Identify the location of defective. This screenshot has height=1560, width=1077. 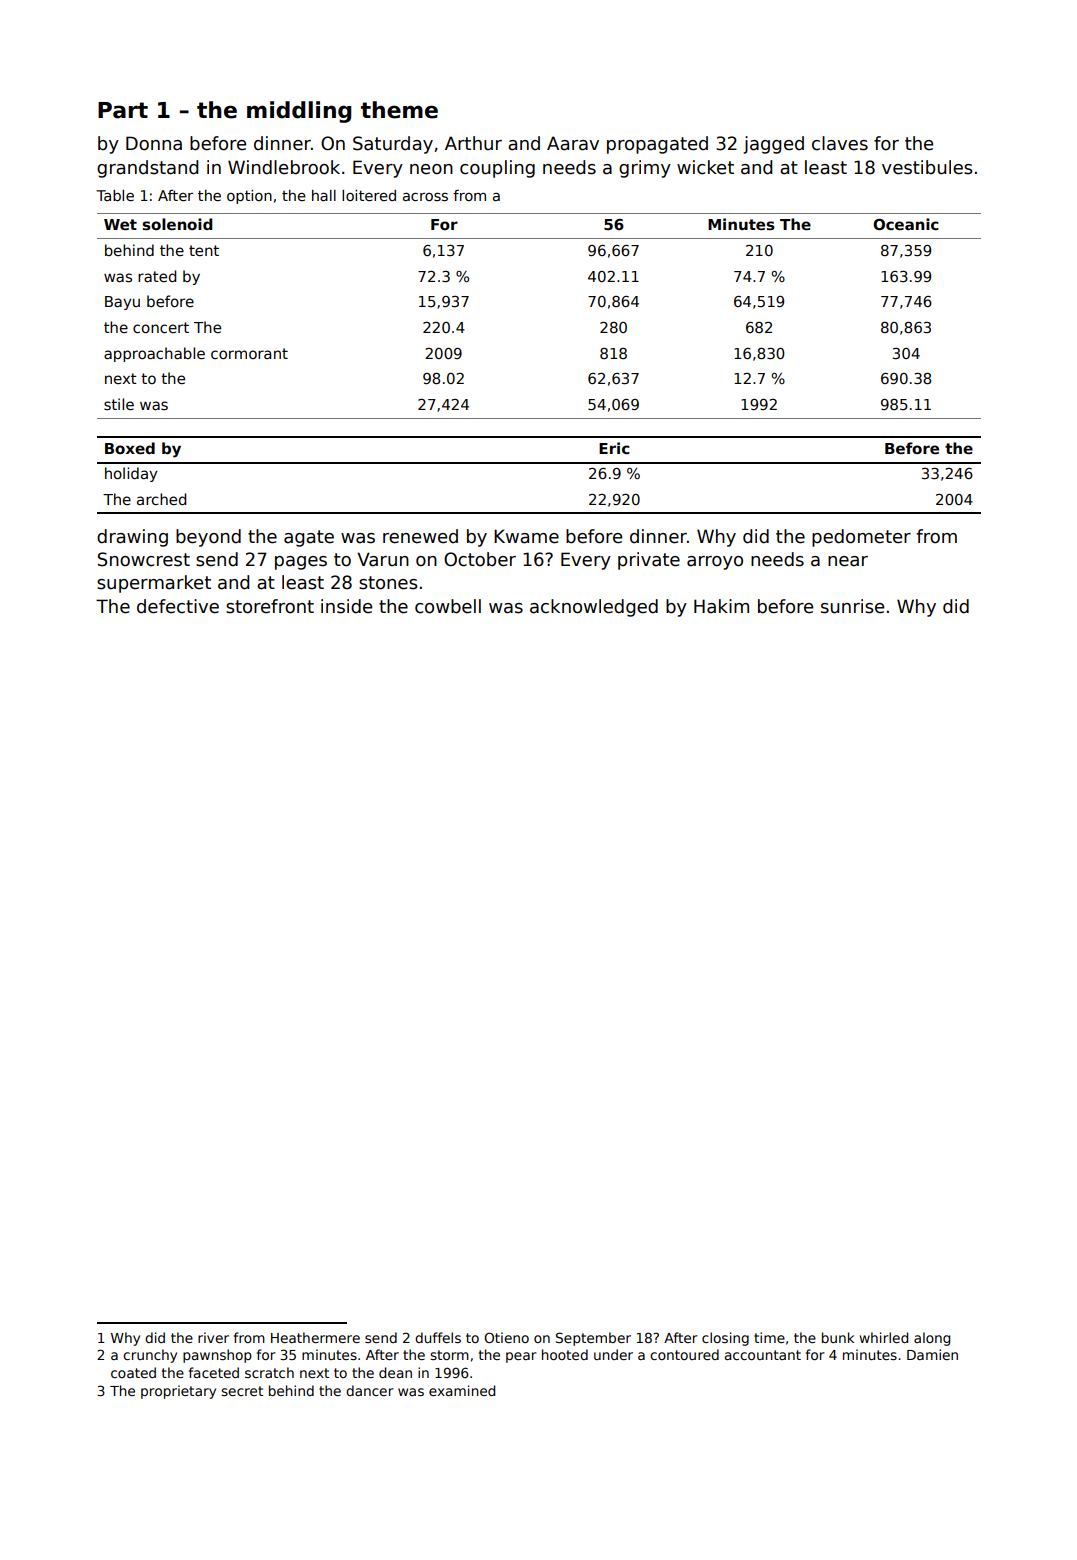
(178, 606).
